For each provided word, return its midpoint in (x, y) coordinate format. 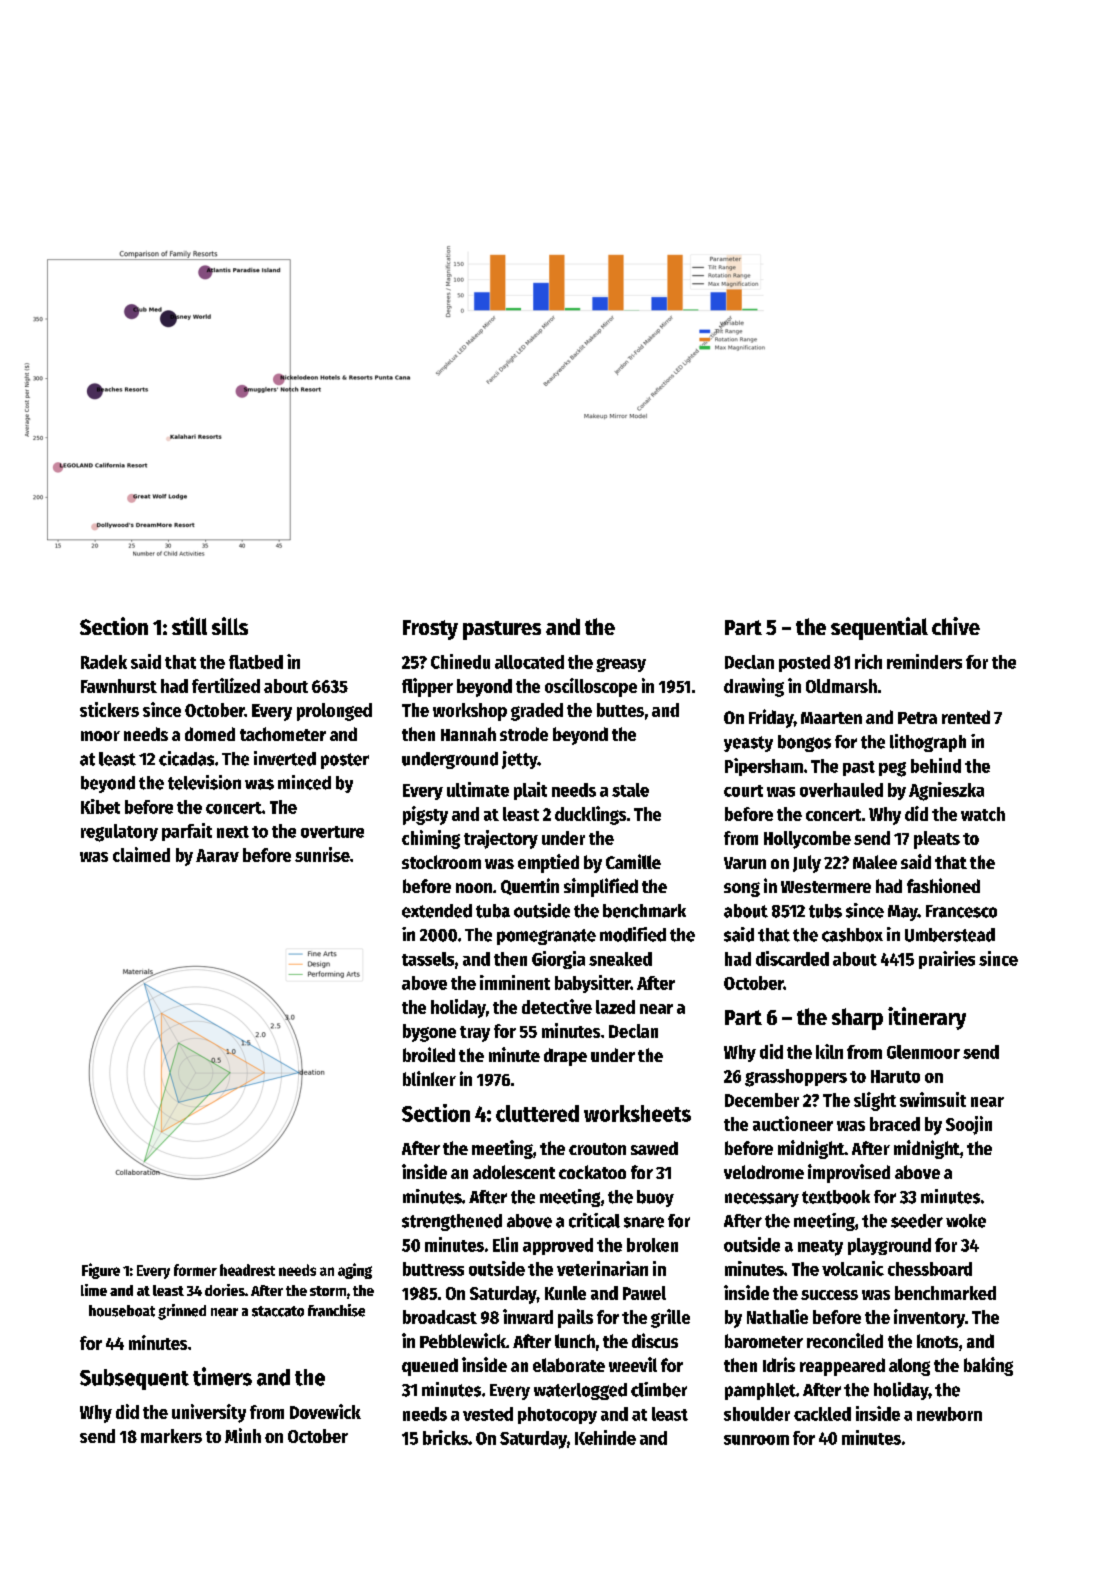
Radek (104, 662)
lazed (615, 1007)
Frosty (430, 630)
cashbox (852, 935)
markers (171, 1436)
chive (956, 626)
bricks (445, 1437)
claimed (141, 854)
